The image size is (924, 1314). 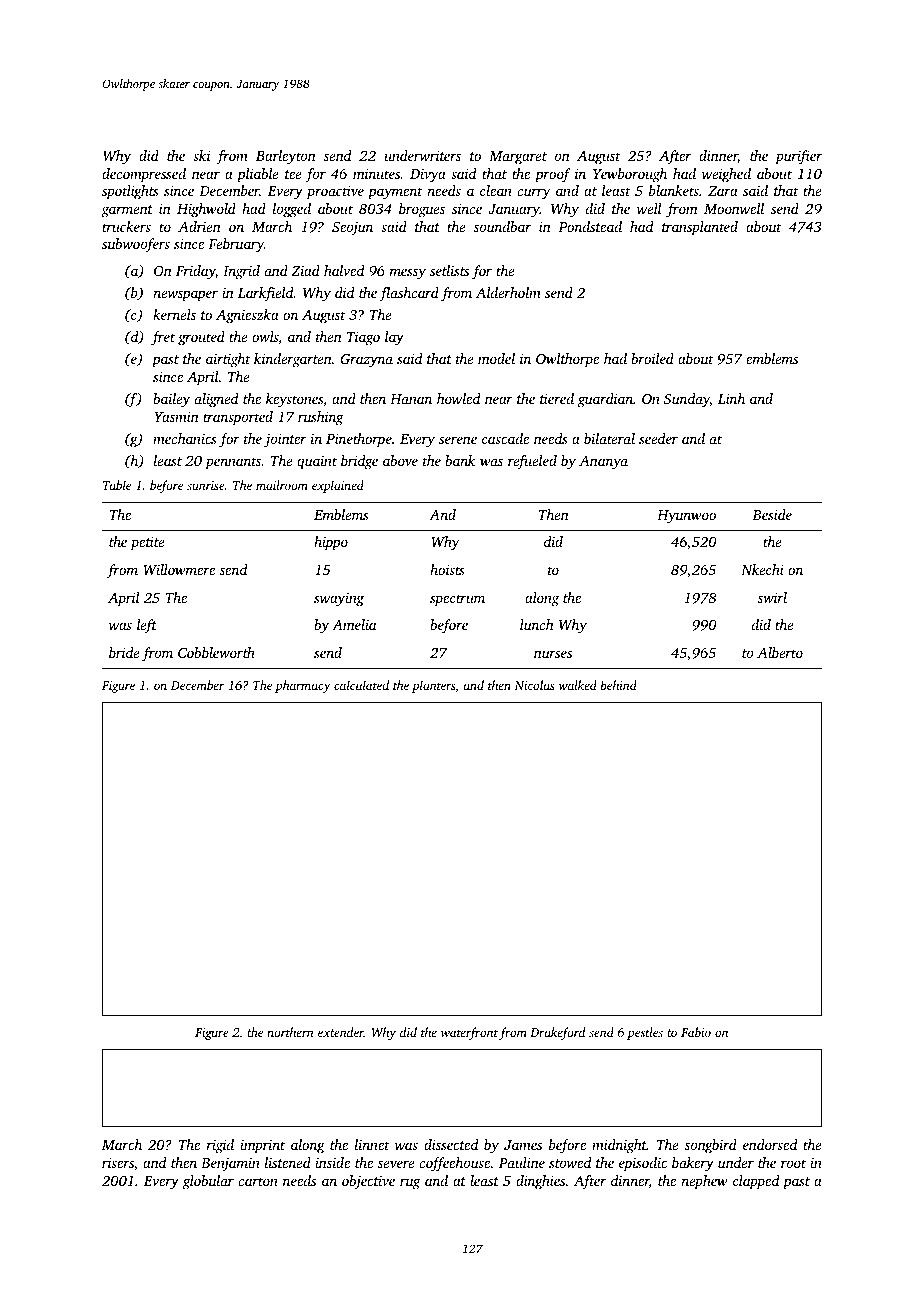 What do you see at coordinates (731, 398) in the screenshot?
I see `Linh` at bounding box center [731, 398].
